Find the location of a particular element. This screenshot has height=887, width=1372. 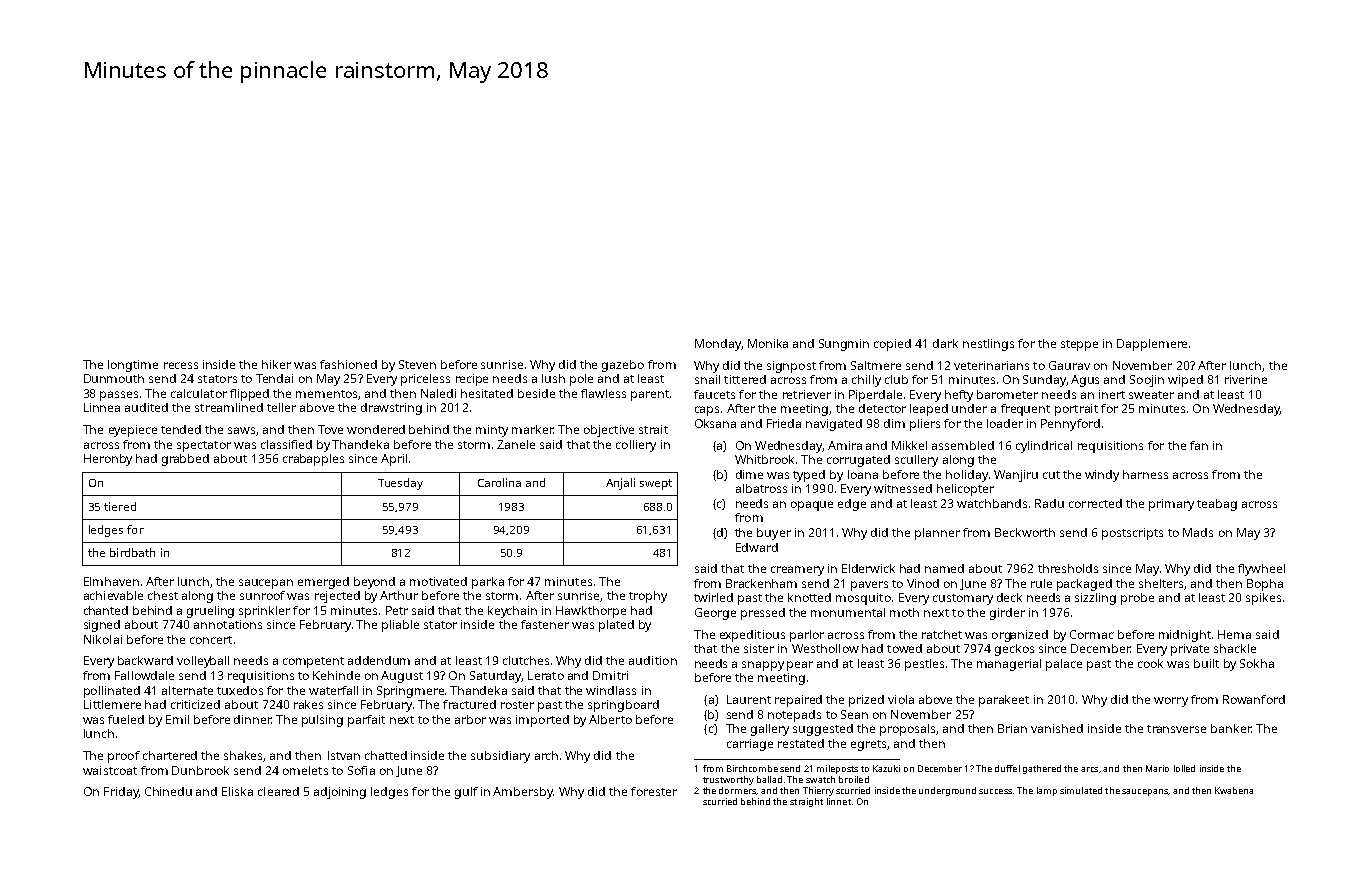

gazebo is located at coordinates (623, 366).
